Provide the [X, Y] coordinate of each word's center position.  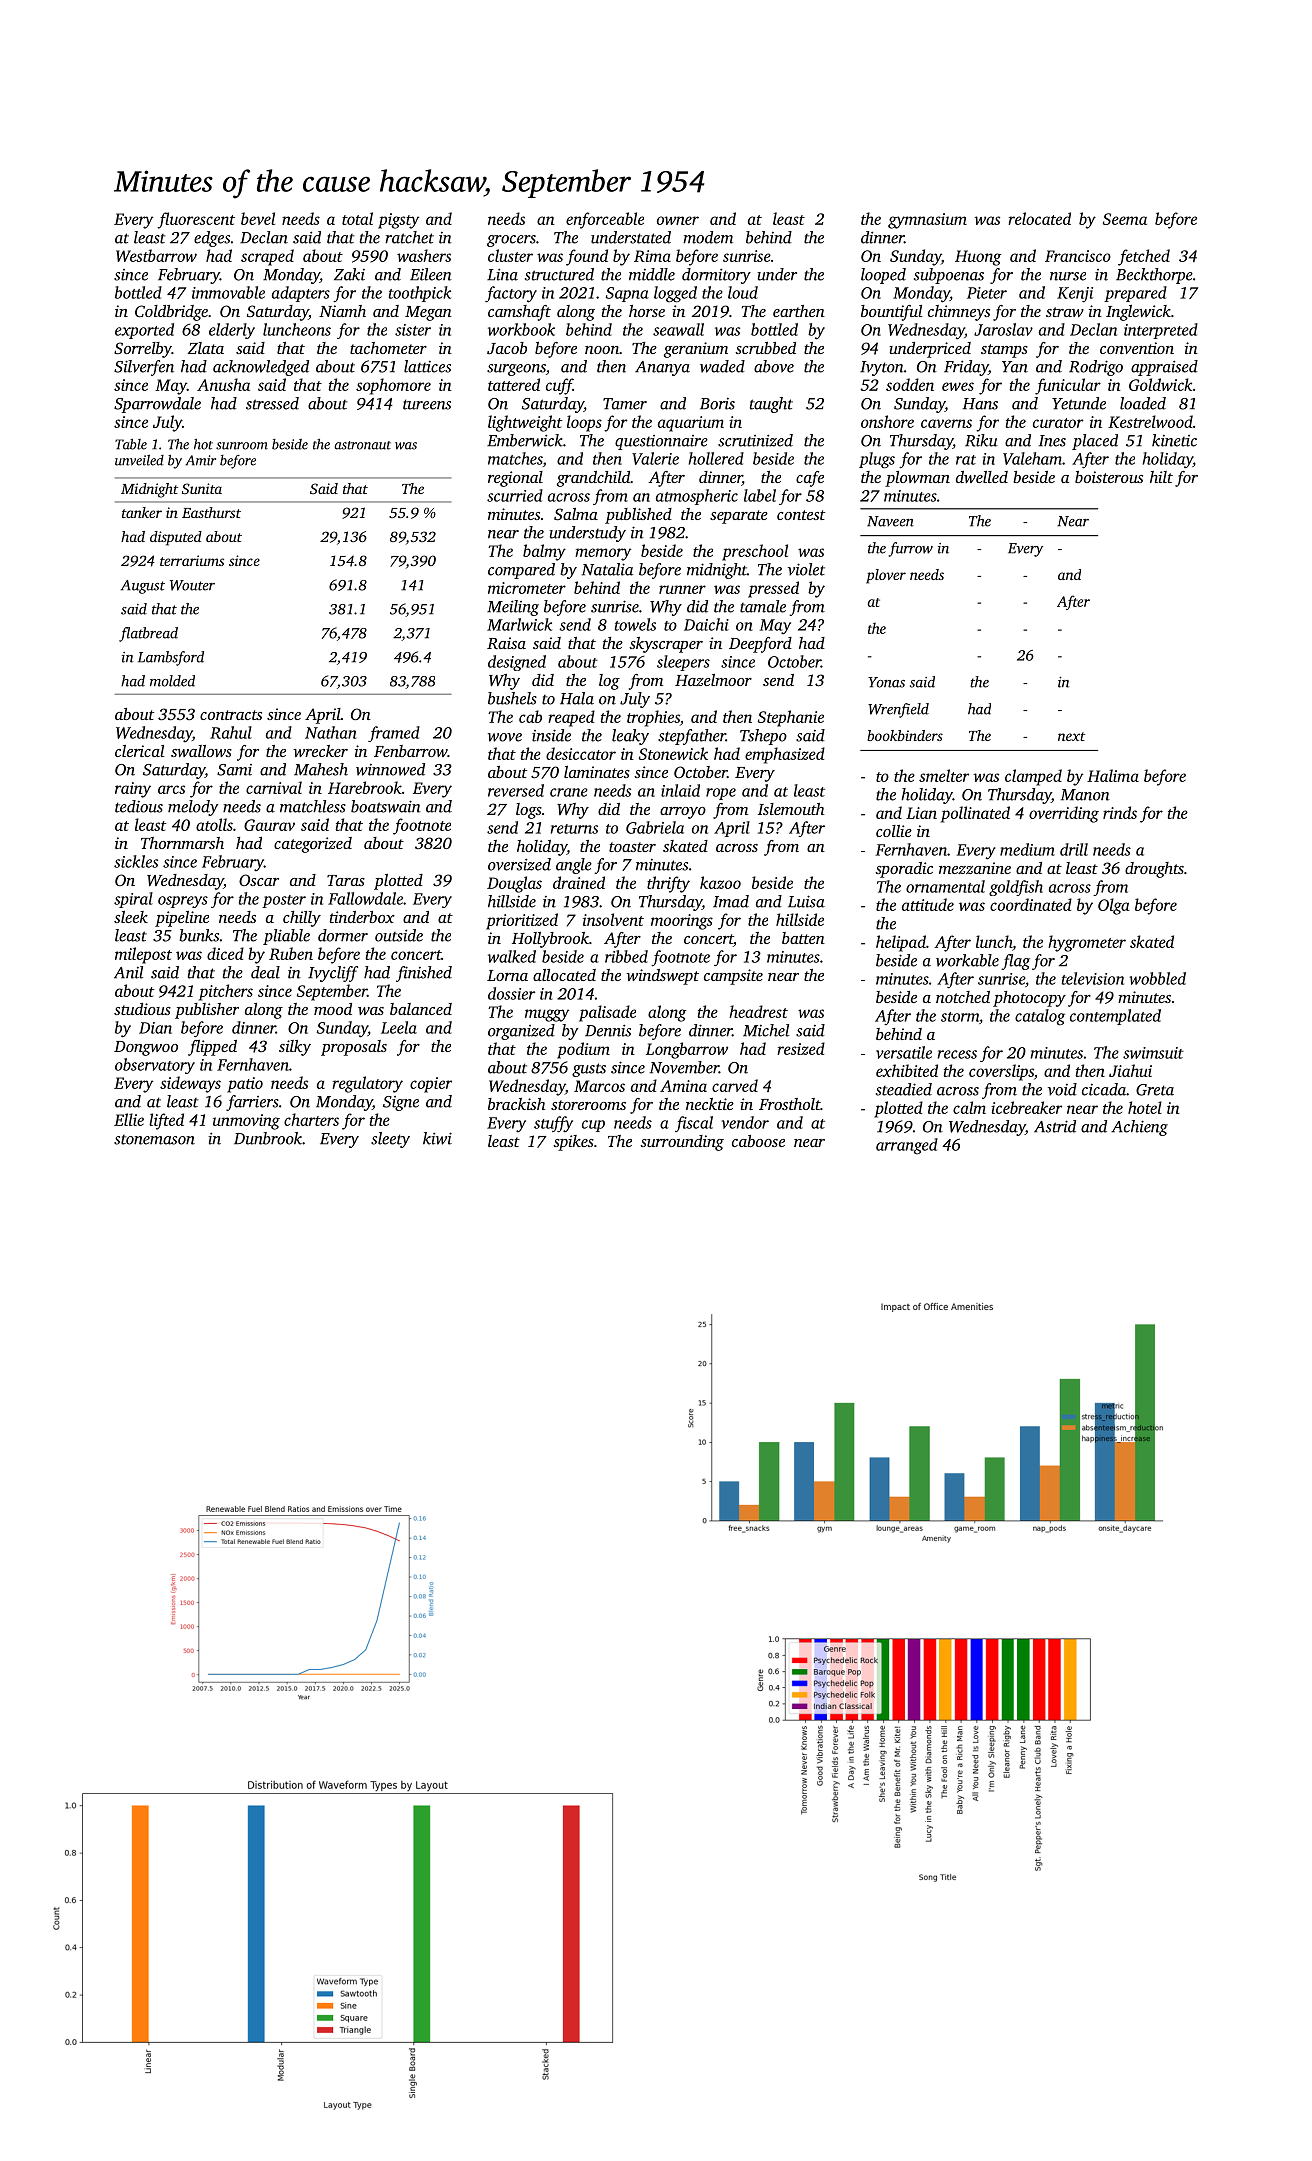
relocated [1039, 218]
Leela [399, 1027]
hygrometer [1087, 943]
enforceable [605, 220]
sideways [190, 1084]
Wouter [192, 585]
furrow [910, 549]
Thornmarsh [182, 843]
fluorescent [196, 220]
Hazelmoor [713, 680]
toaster [632, 847]
